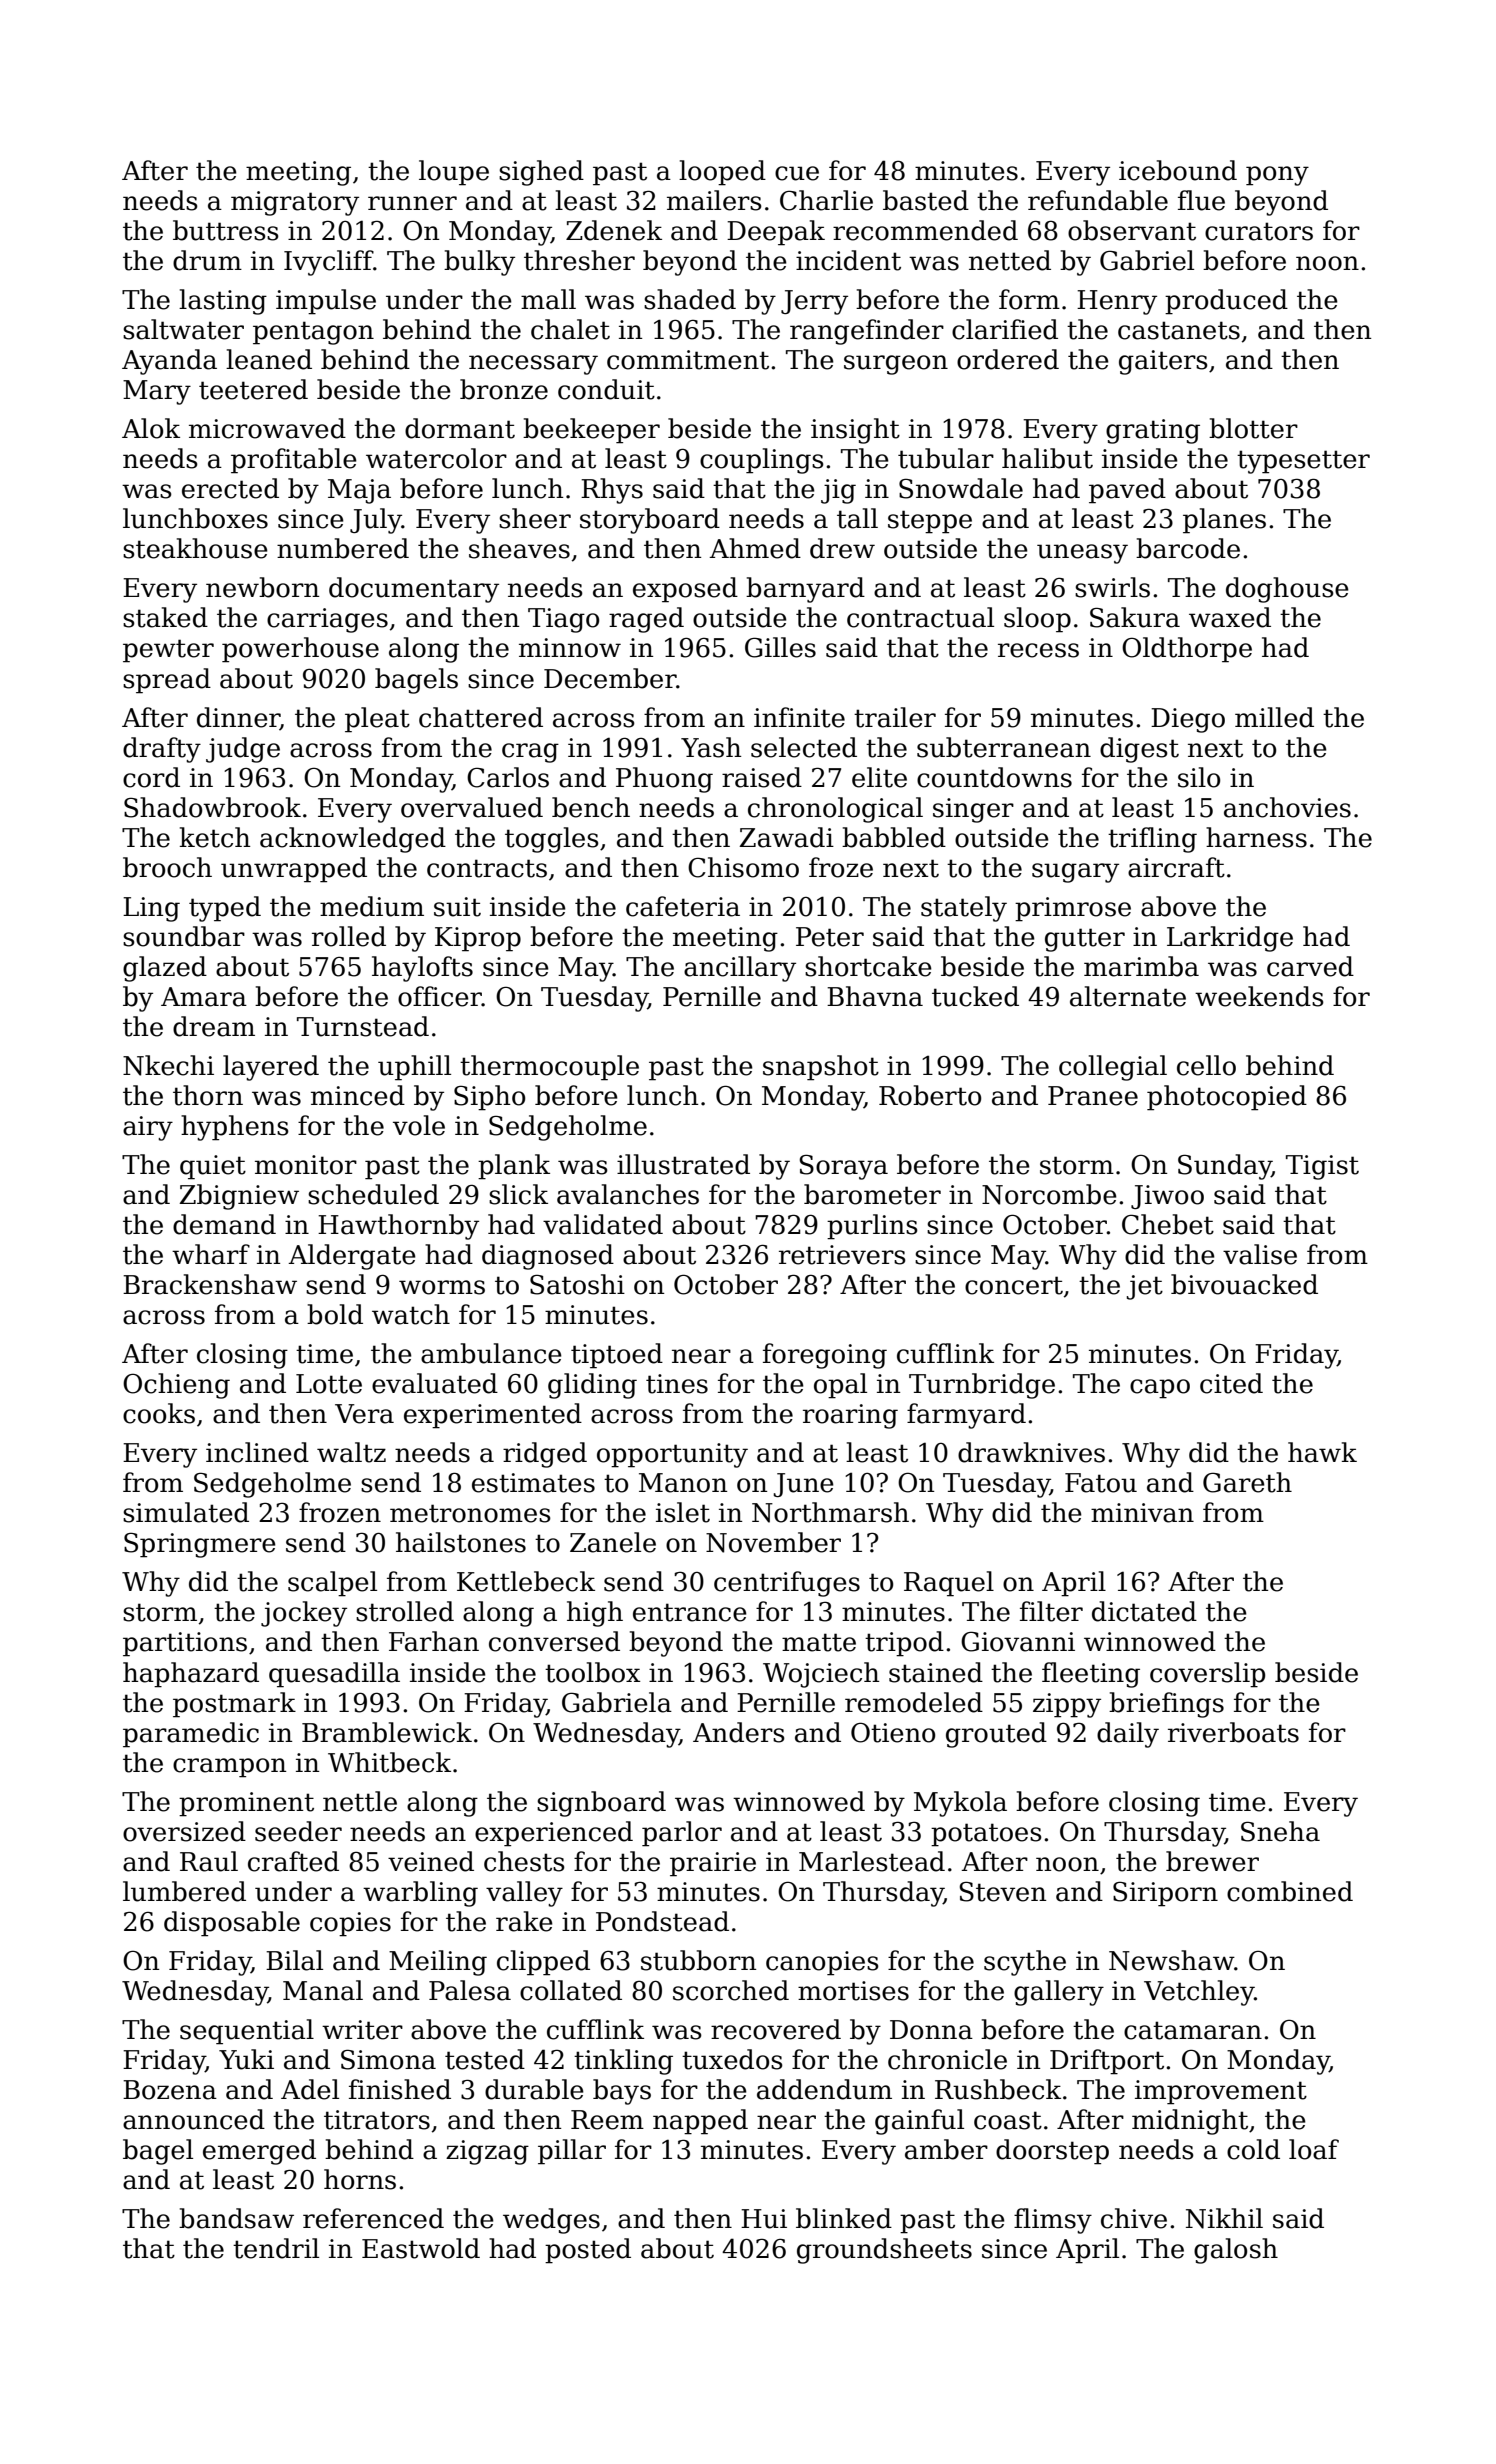 This screenshot has height=2464, width=1496. I want to click on emerged, so click(259, 2152).
